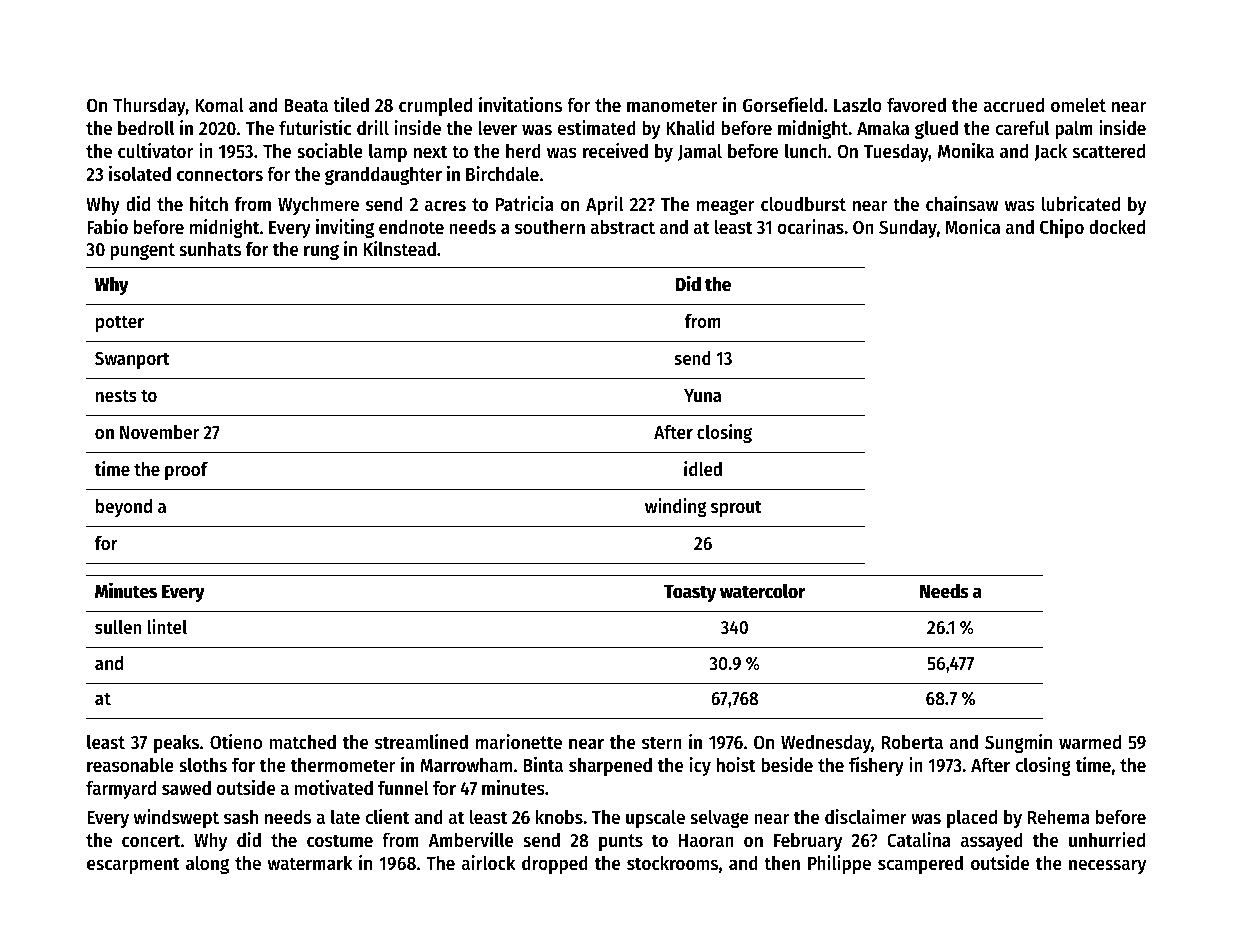 This page has width=1233, height=952. I want to click on Yuna, so click(702, 395).
